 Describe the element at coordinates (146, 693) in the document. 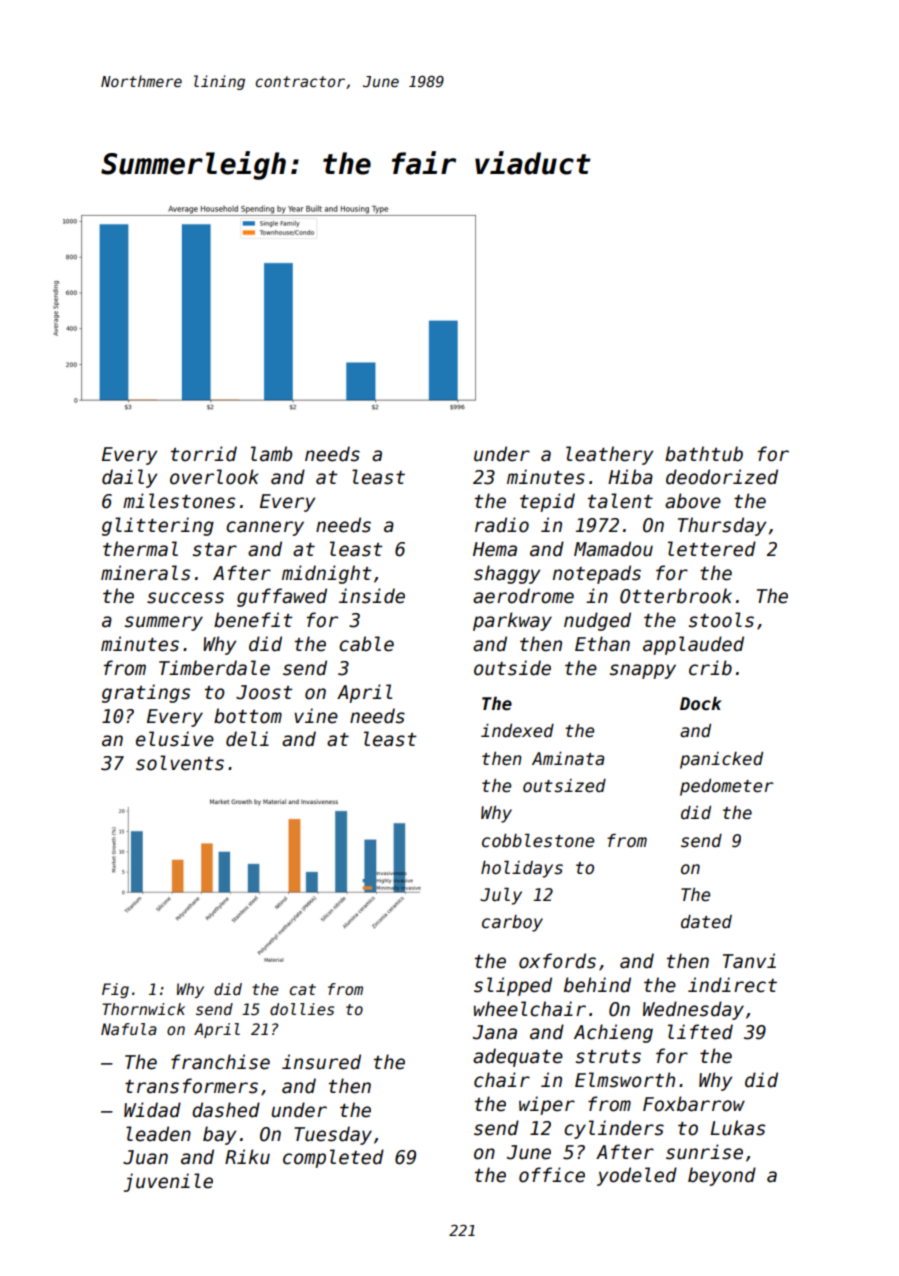

I see `gratings` at that location.
